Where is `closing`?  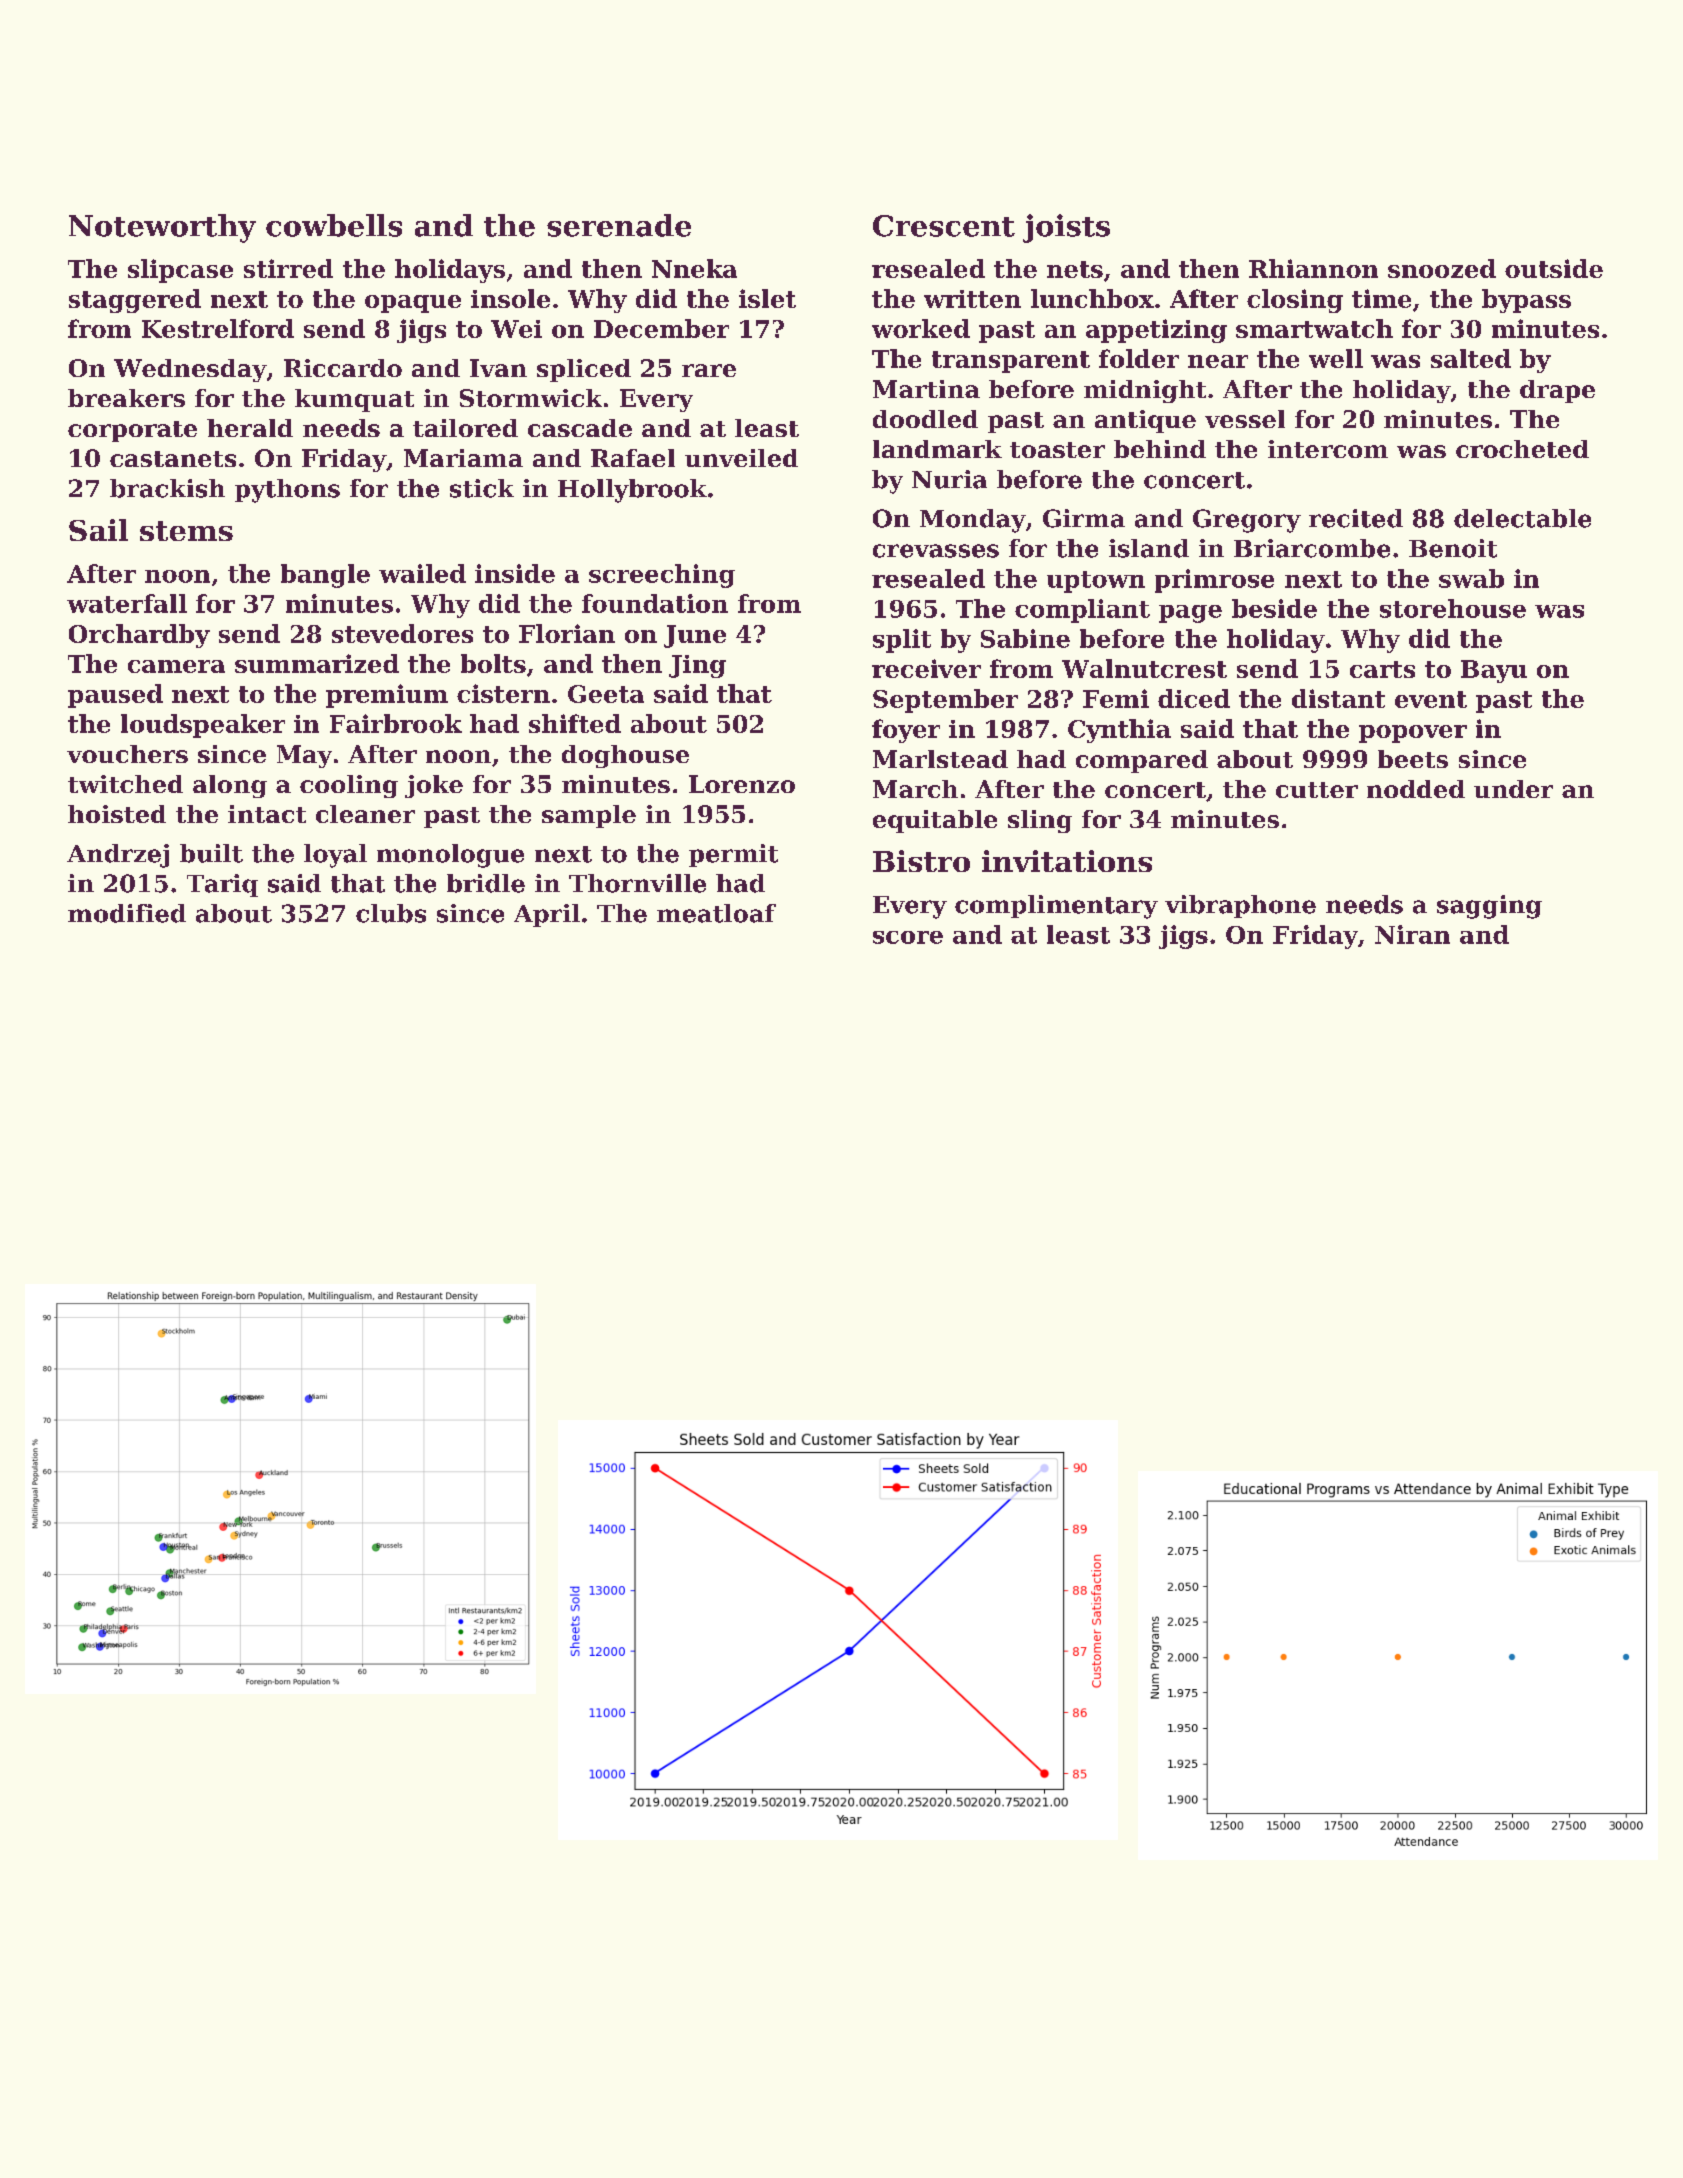
closing is located at coordinates (1295, 301).
